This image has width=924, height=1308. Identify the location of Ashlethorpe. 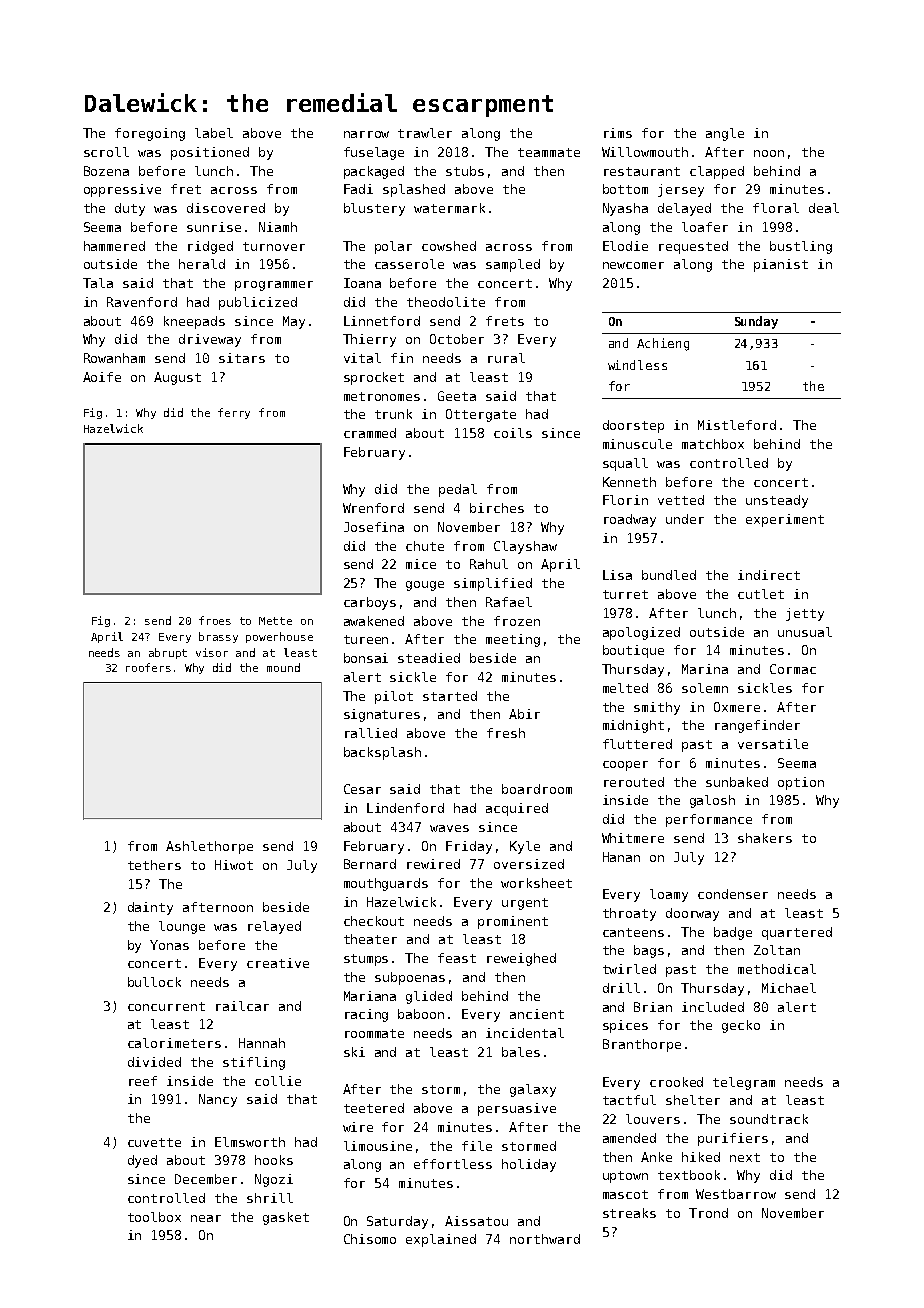
(209, 847).
